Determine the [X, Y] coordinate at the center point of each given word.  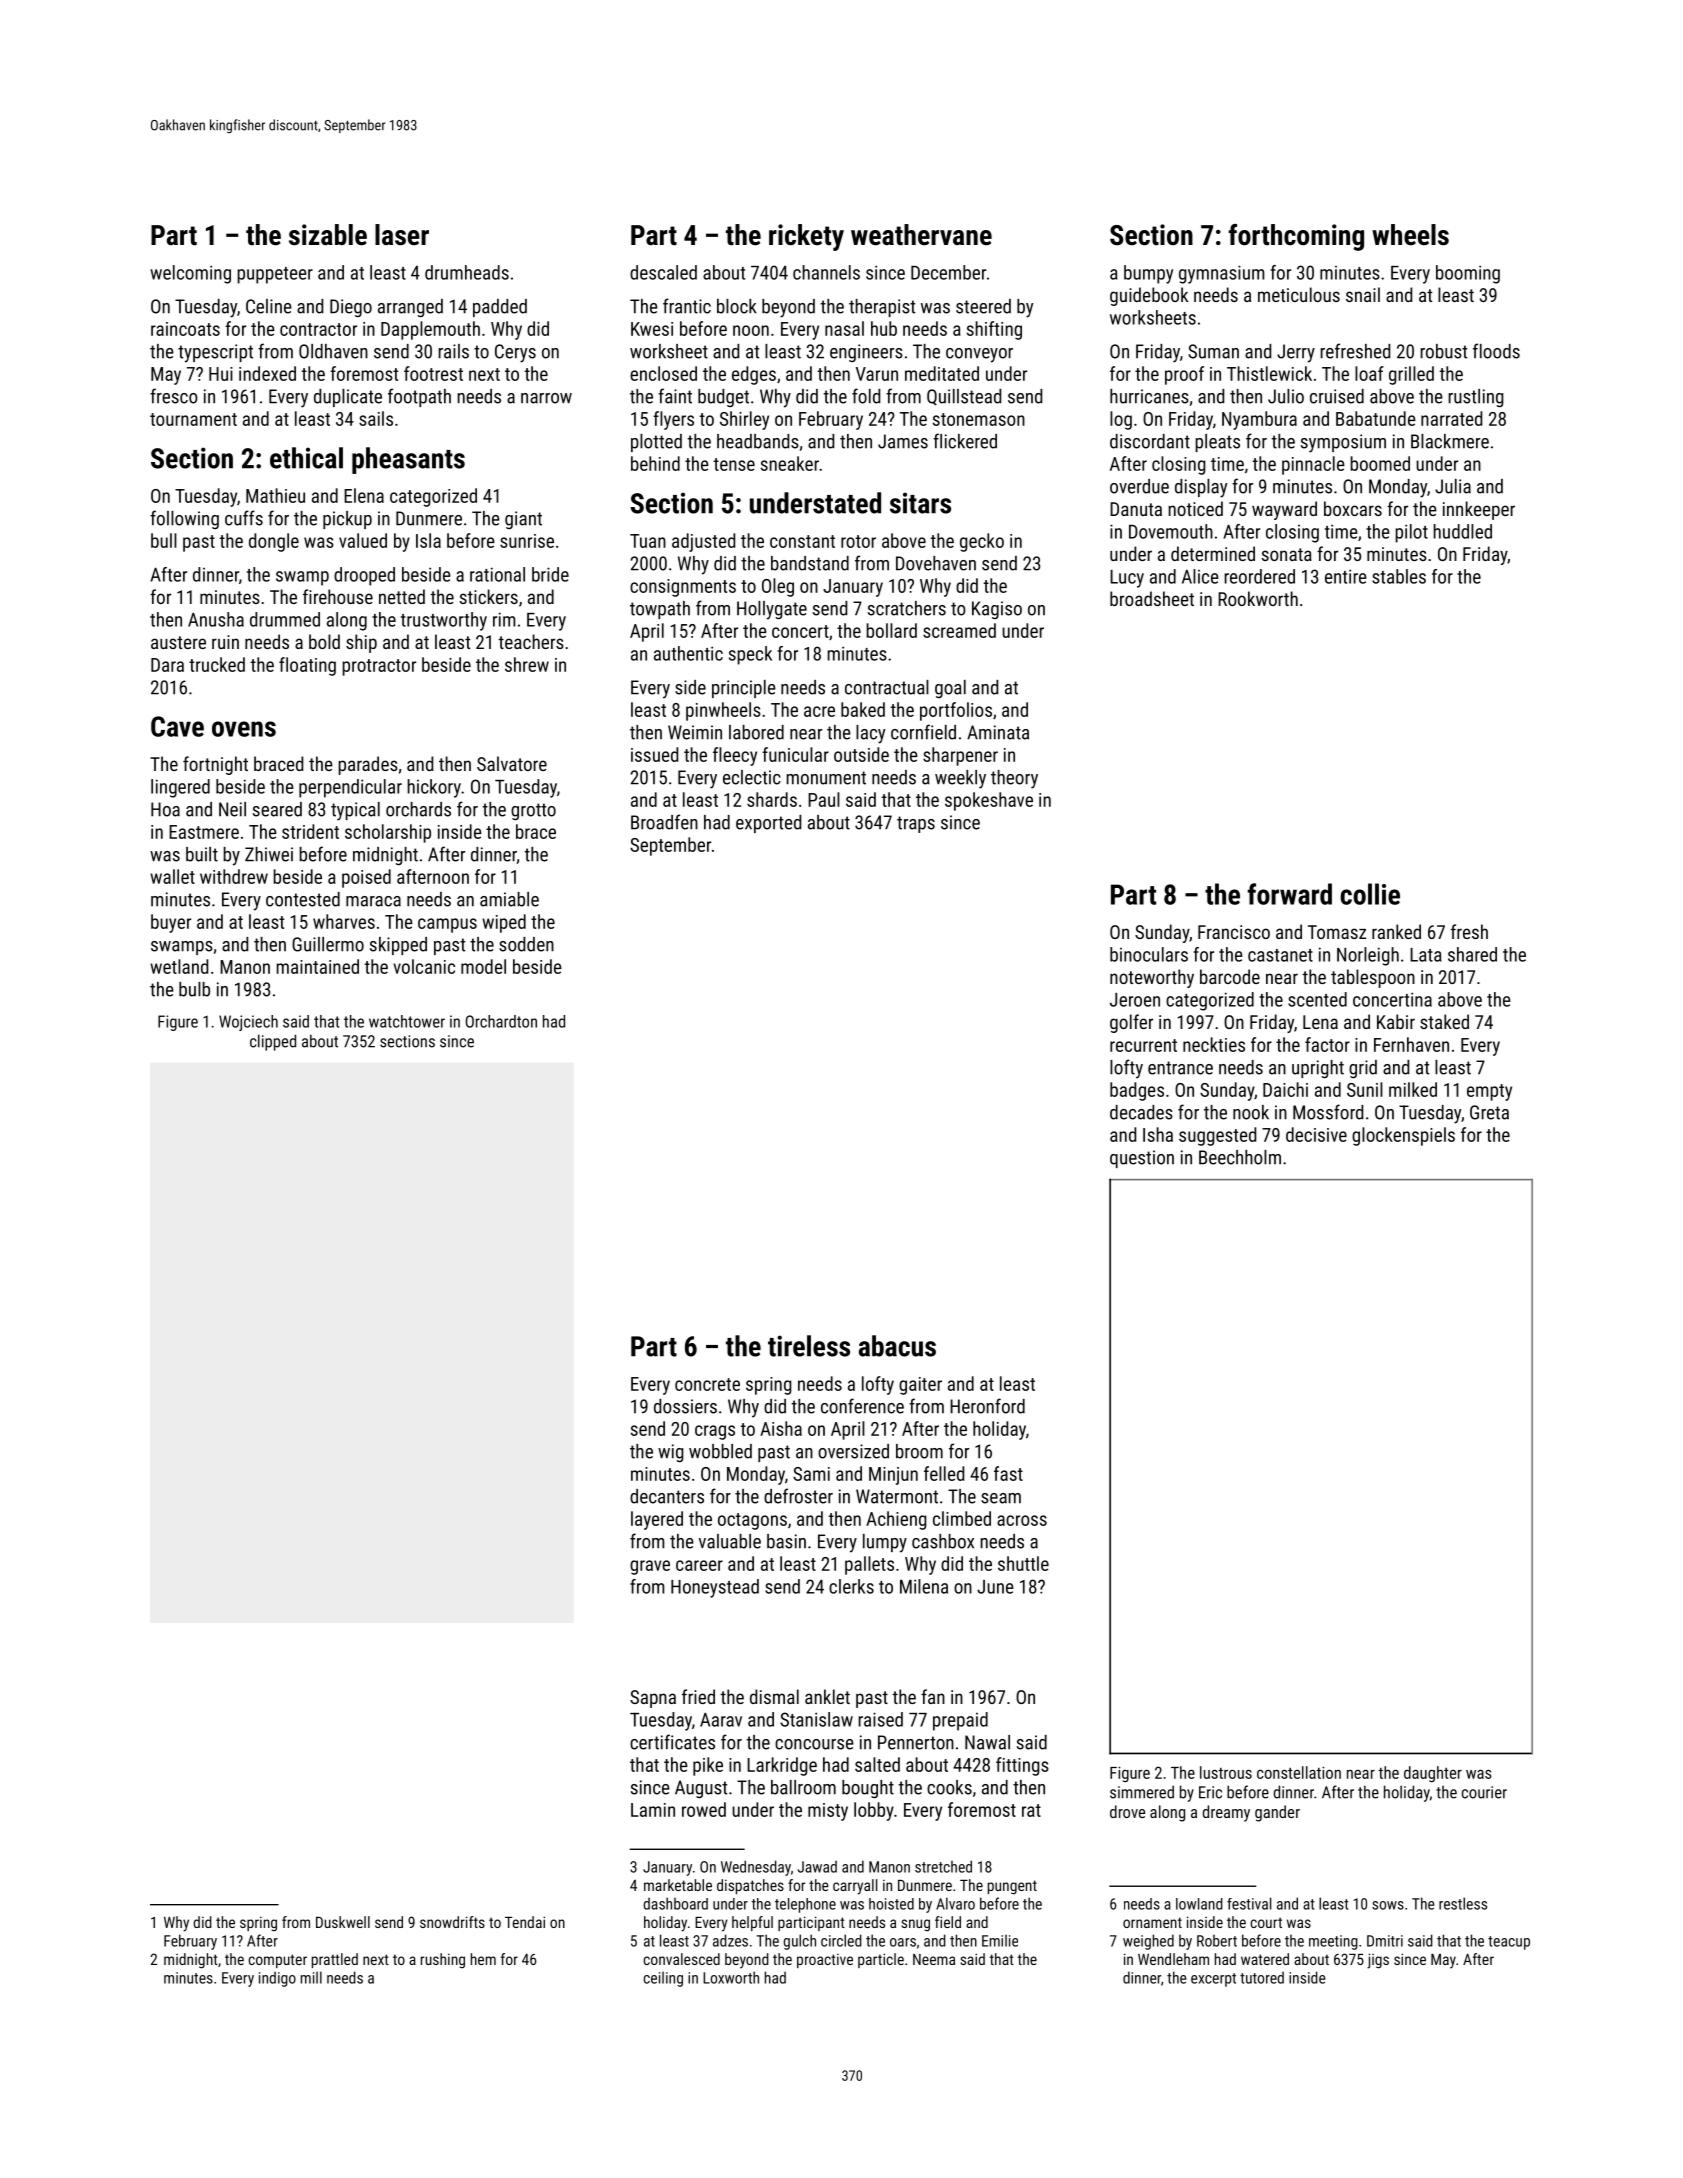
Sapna [653, 1699]
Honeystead [715, 1588]
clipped [273, 1042]
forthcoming [1296, 237]
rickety [806, 237]
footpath [419, 397]
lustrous [1226, 1772]
